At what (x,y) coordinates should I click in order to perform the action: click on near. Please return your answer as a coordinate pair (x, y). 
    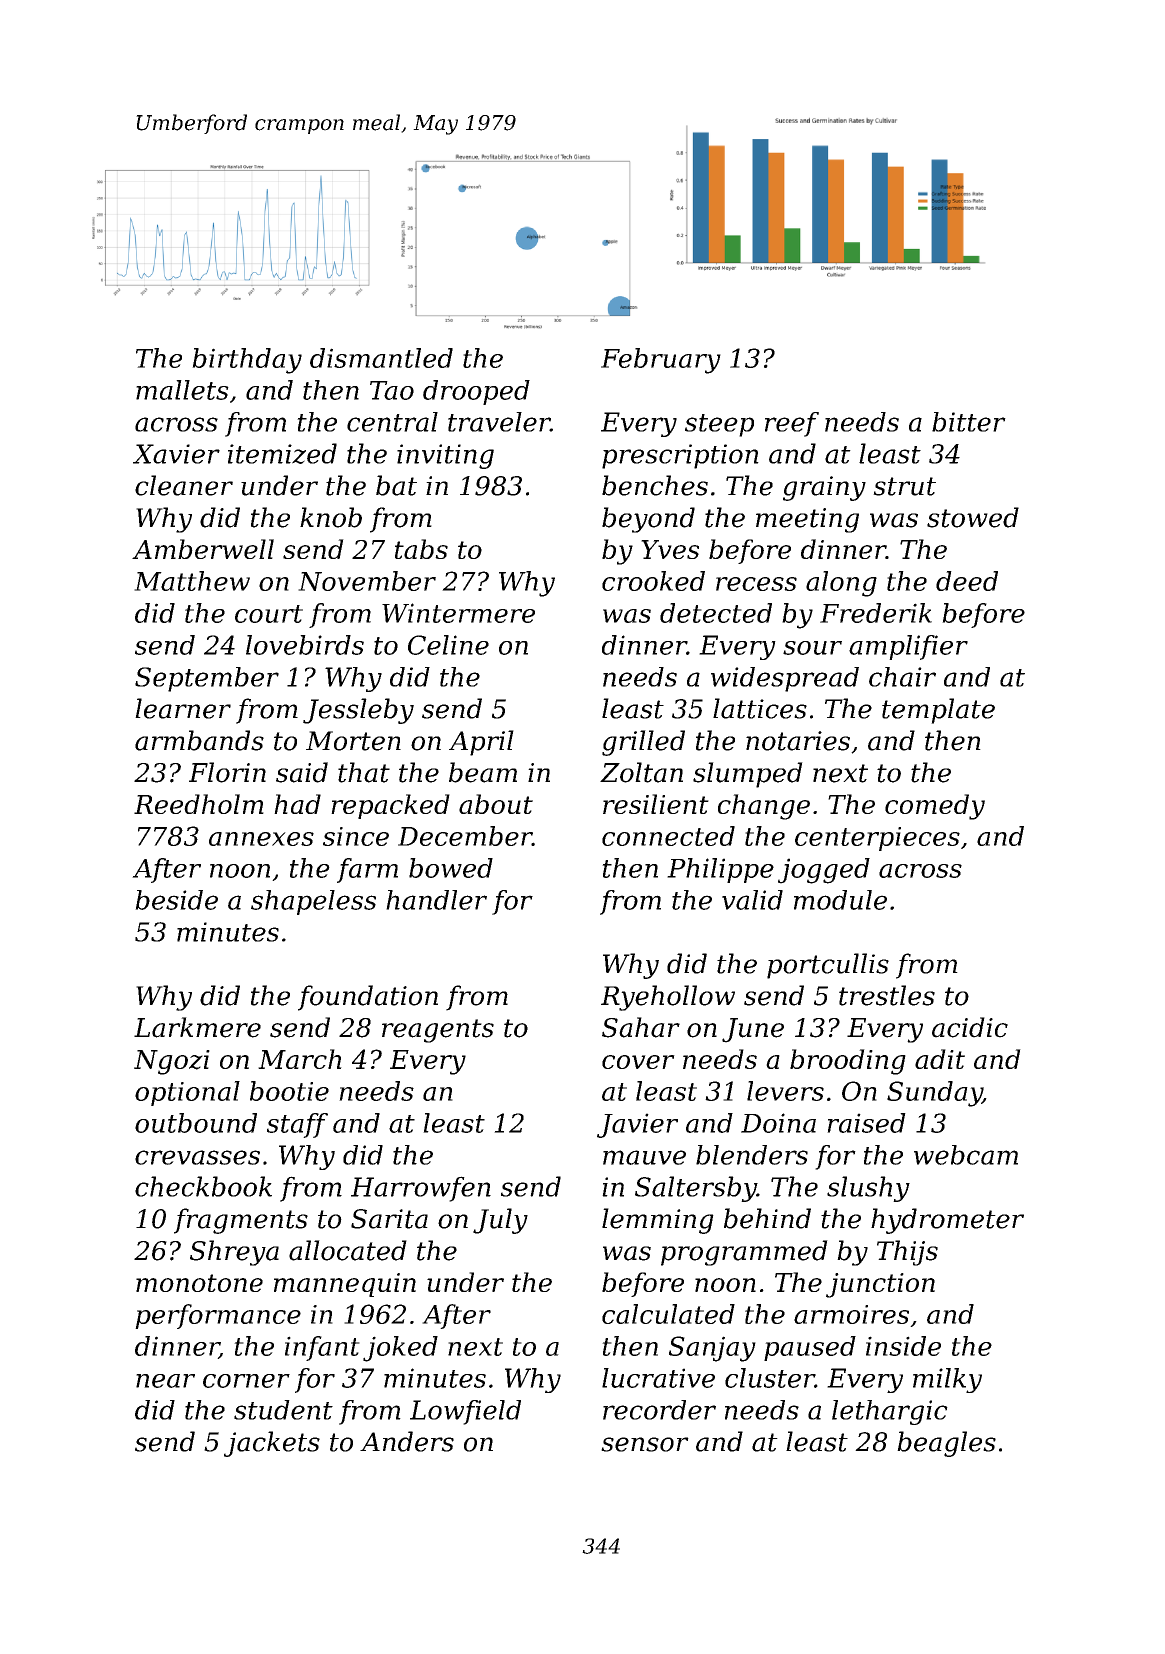
    Looking at the image, I should click on (165, 1381).
